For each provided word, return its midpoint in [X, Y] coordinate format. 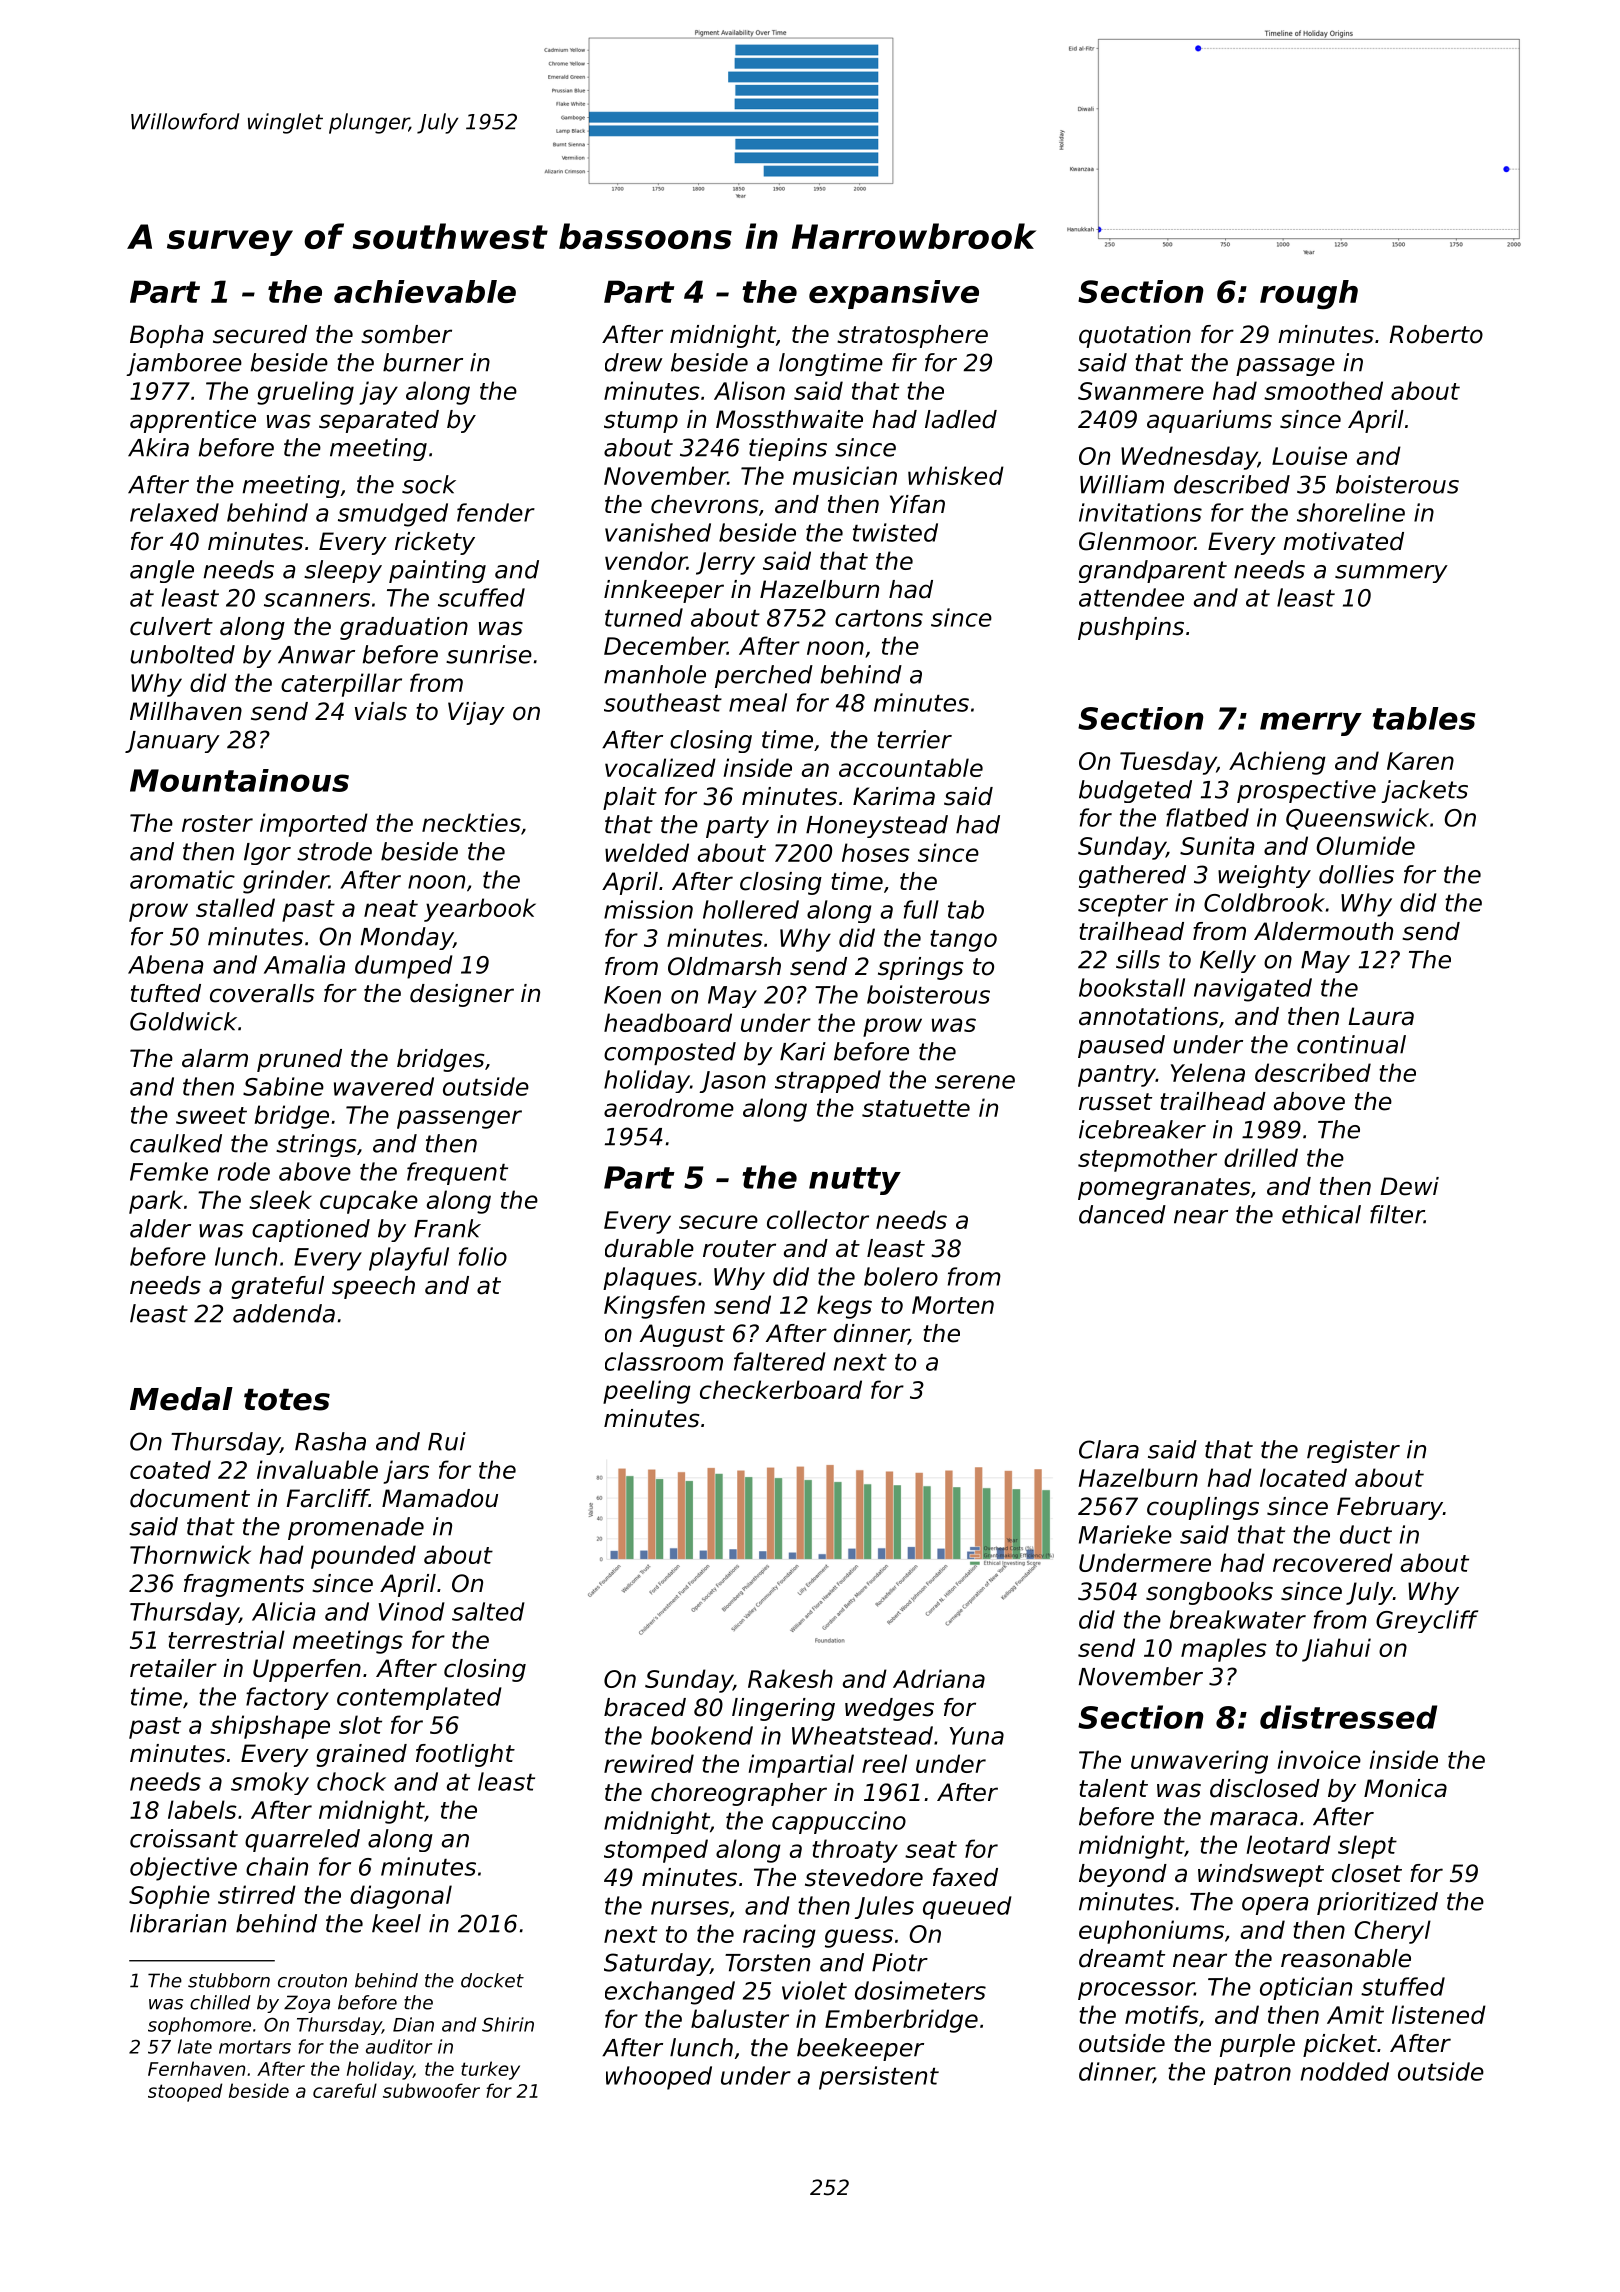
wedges [889, 1709]
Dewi [1409, 1186]
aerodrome [669, 1107]
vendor [646, 560]
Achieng [1277, 763]
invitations [1140, 512]
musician [845, 475]
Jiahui [1336, 1650]
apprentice [193, 421]
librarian [178, 1923]
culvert [171, 626]
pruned [299, 1060]
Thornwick [190, 1554]
